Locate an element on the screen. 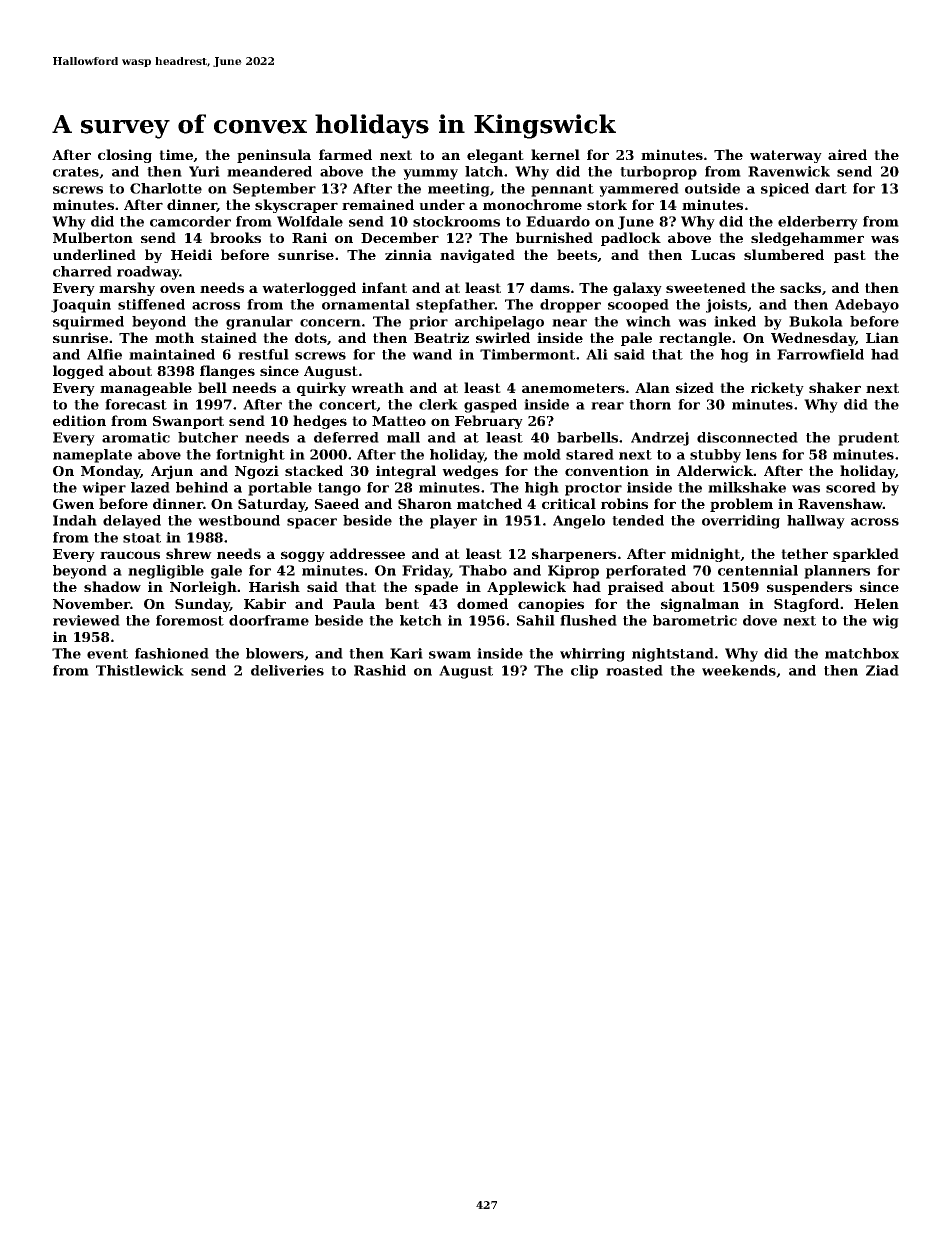  nameplate is located at coordinates (92, 456).
